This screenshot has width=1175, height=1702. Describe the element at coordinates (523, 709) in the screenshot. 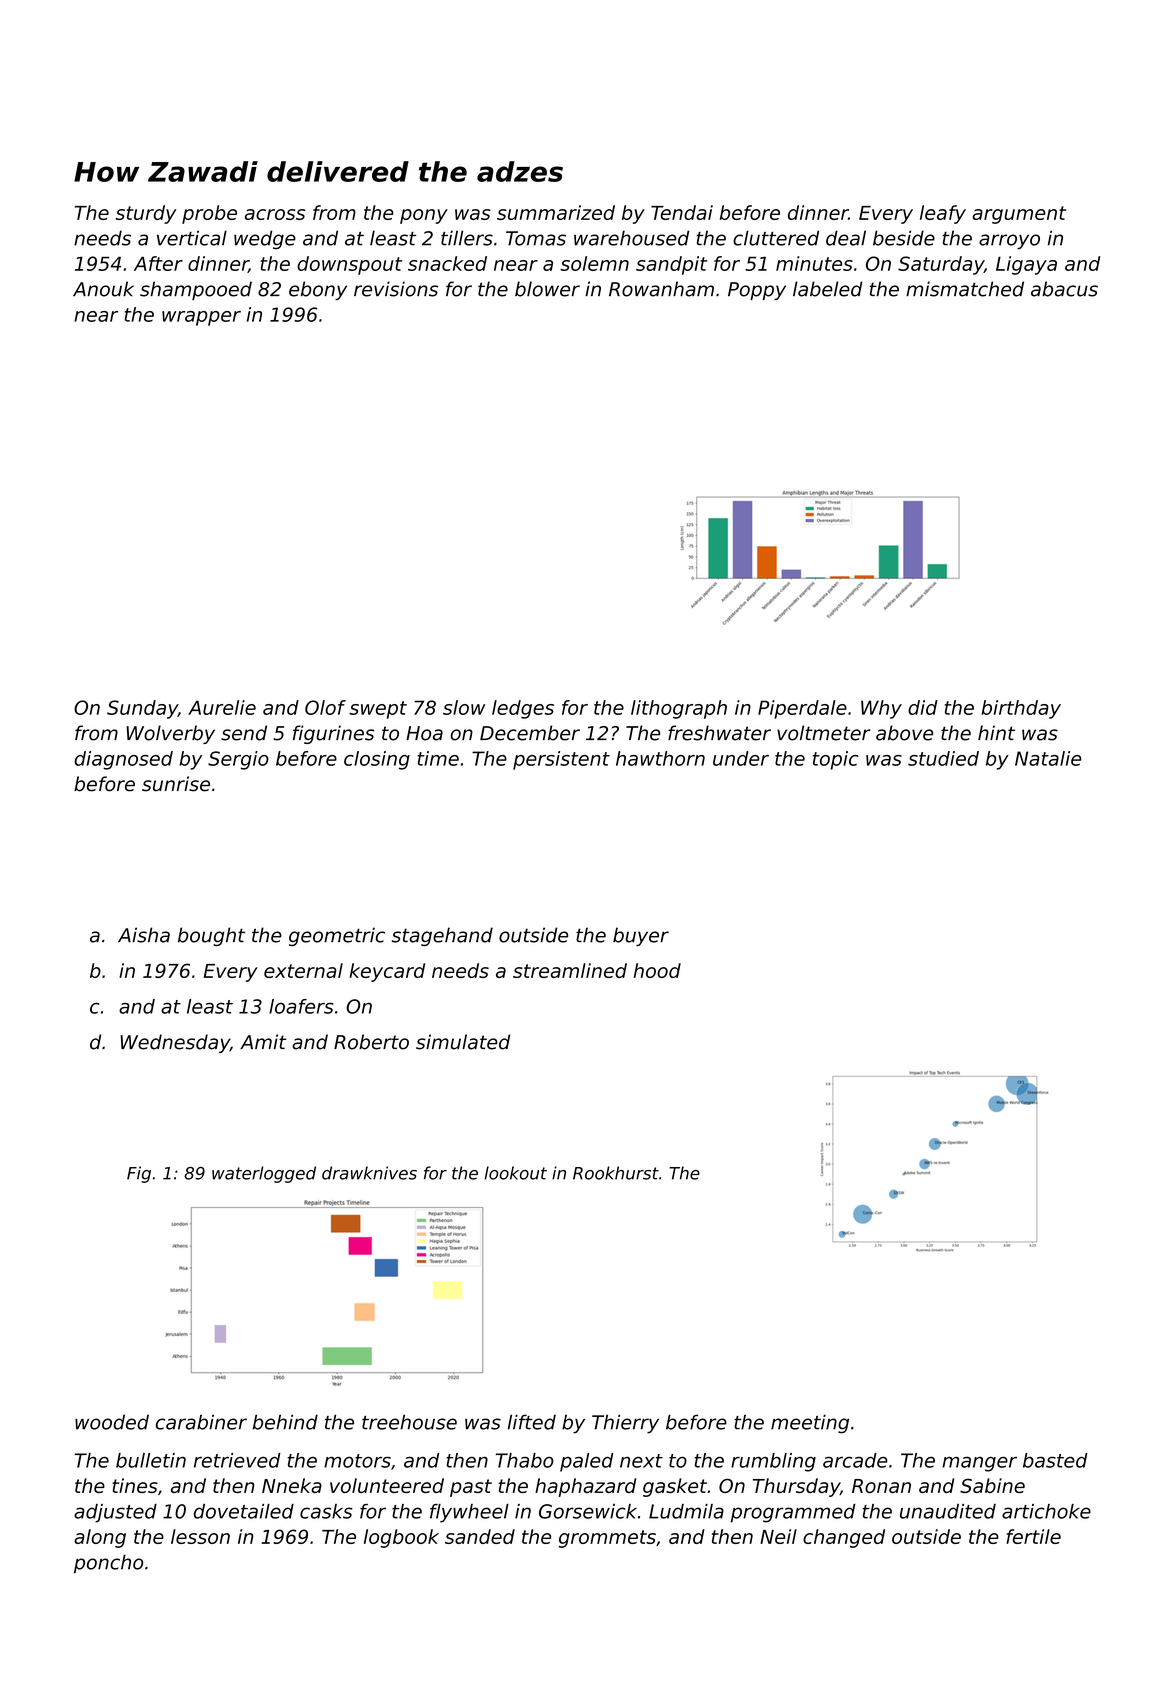

I see `ledges` at that location.
